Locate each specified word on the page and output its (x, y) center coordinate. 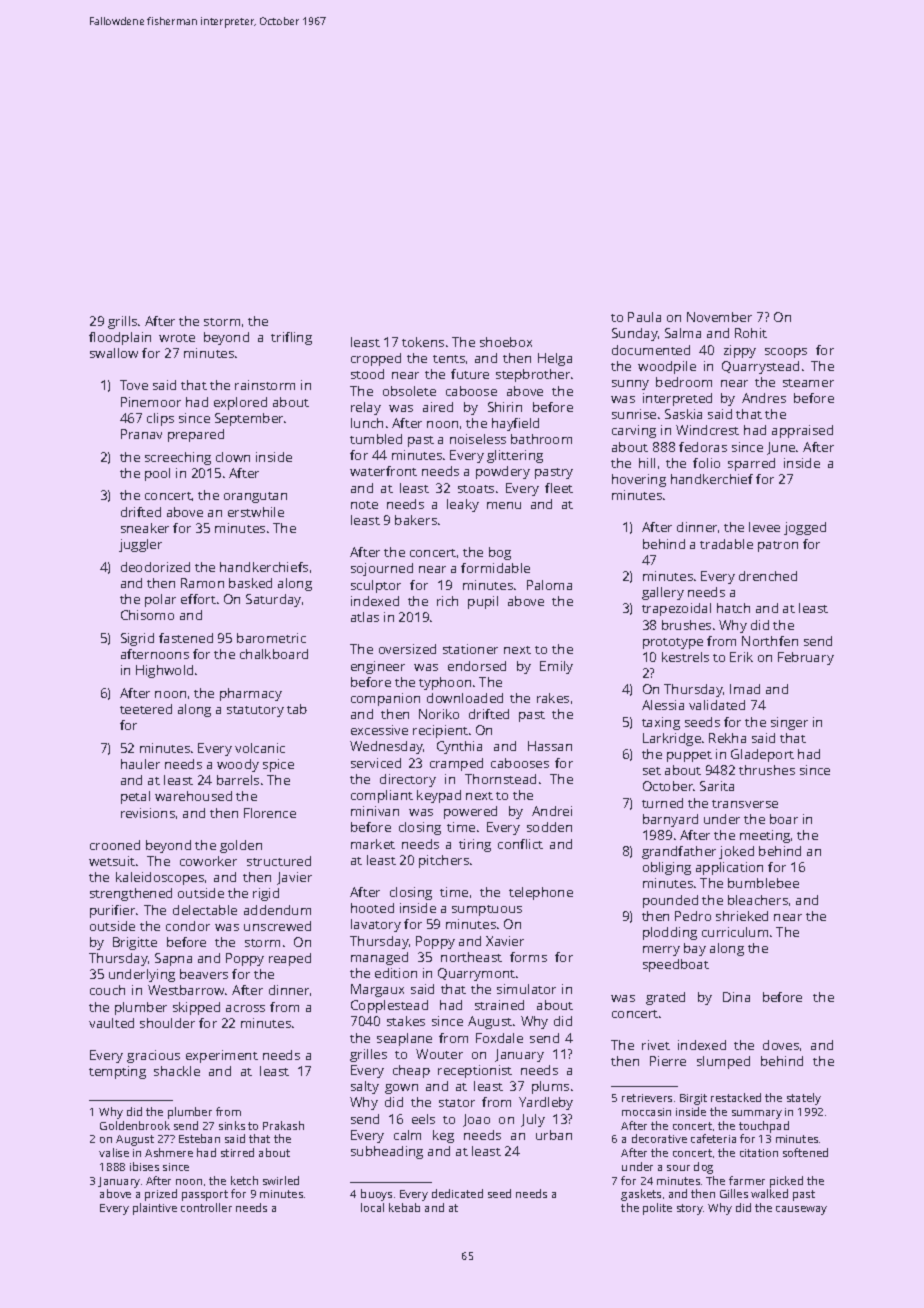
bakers (416, 520)
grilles (368, 1055)
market (373, 844)
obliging (667, 868)
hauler (140, 764)
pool (157, 474)
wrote (177, 338)
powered (470, 812)
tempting (117, 1072)
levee (764, 527)
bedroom (684, 382)
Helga (555, 359)
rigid (266, 894)
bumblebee (763, 883)
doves (781, 1045)
